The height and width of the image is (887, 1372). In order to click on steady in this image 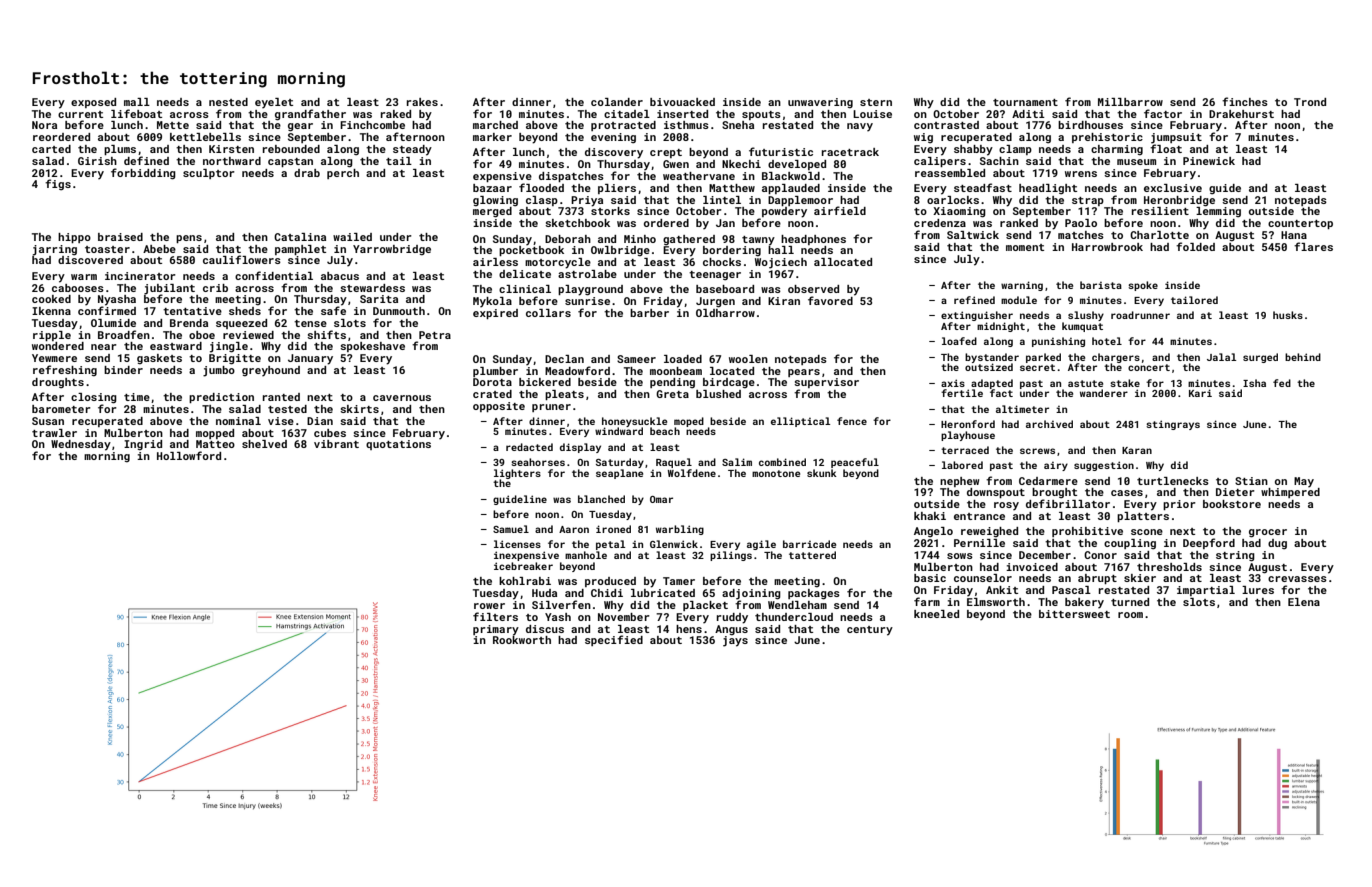, I will do `click(412, 150)`.
